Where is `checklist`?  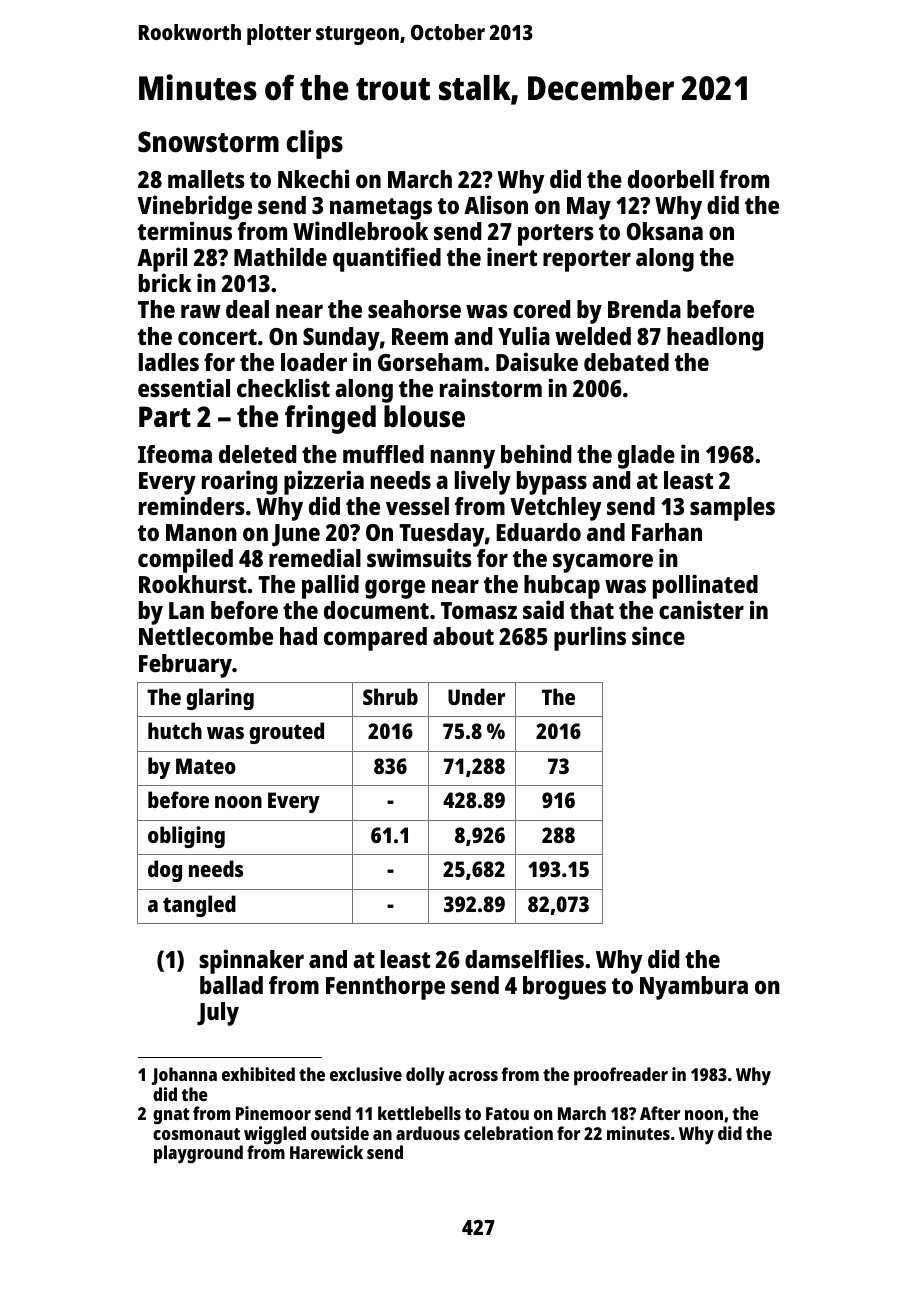 checklist is located at coordinates (283, 387).
